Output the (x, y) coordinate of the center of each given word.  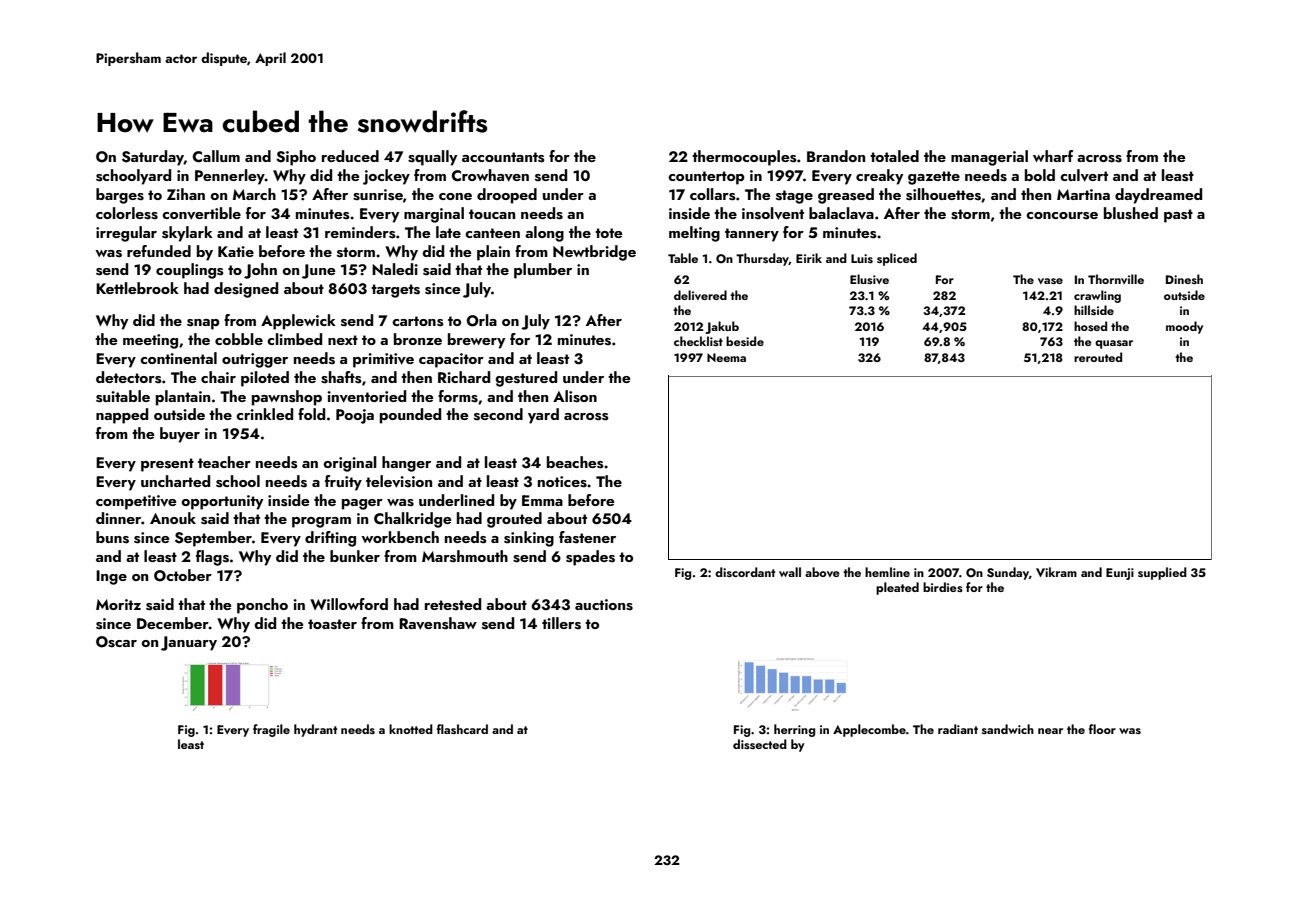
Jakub (722, 327)
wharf (1053, 156)
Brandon (836, 156)
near (1050, 731)
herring (794, 730)
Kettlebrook (137, 288)
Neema (726, 357)
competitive (136, 502)
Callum (216, 156)
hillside (1094, 310)
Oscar (116, 642)
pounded (410, 416)
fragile (271, 730)
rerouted (1098, 357)
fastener (587, 537)
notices (562, 482)
